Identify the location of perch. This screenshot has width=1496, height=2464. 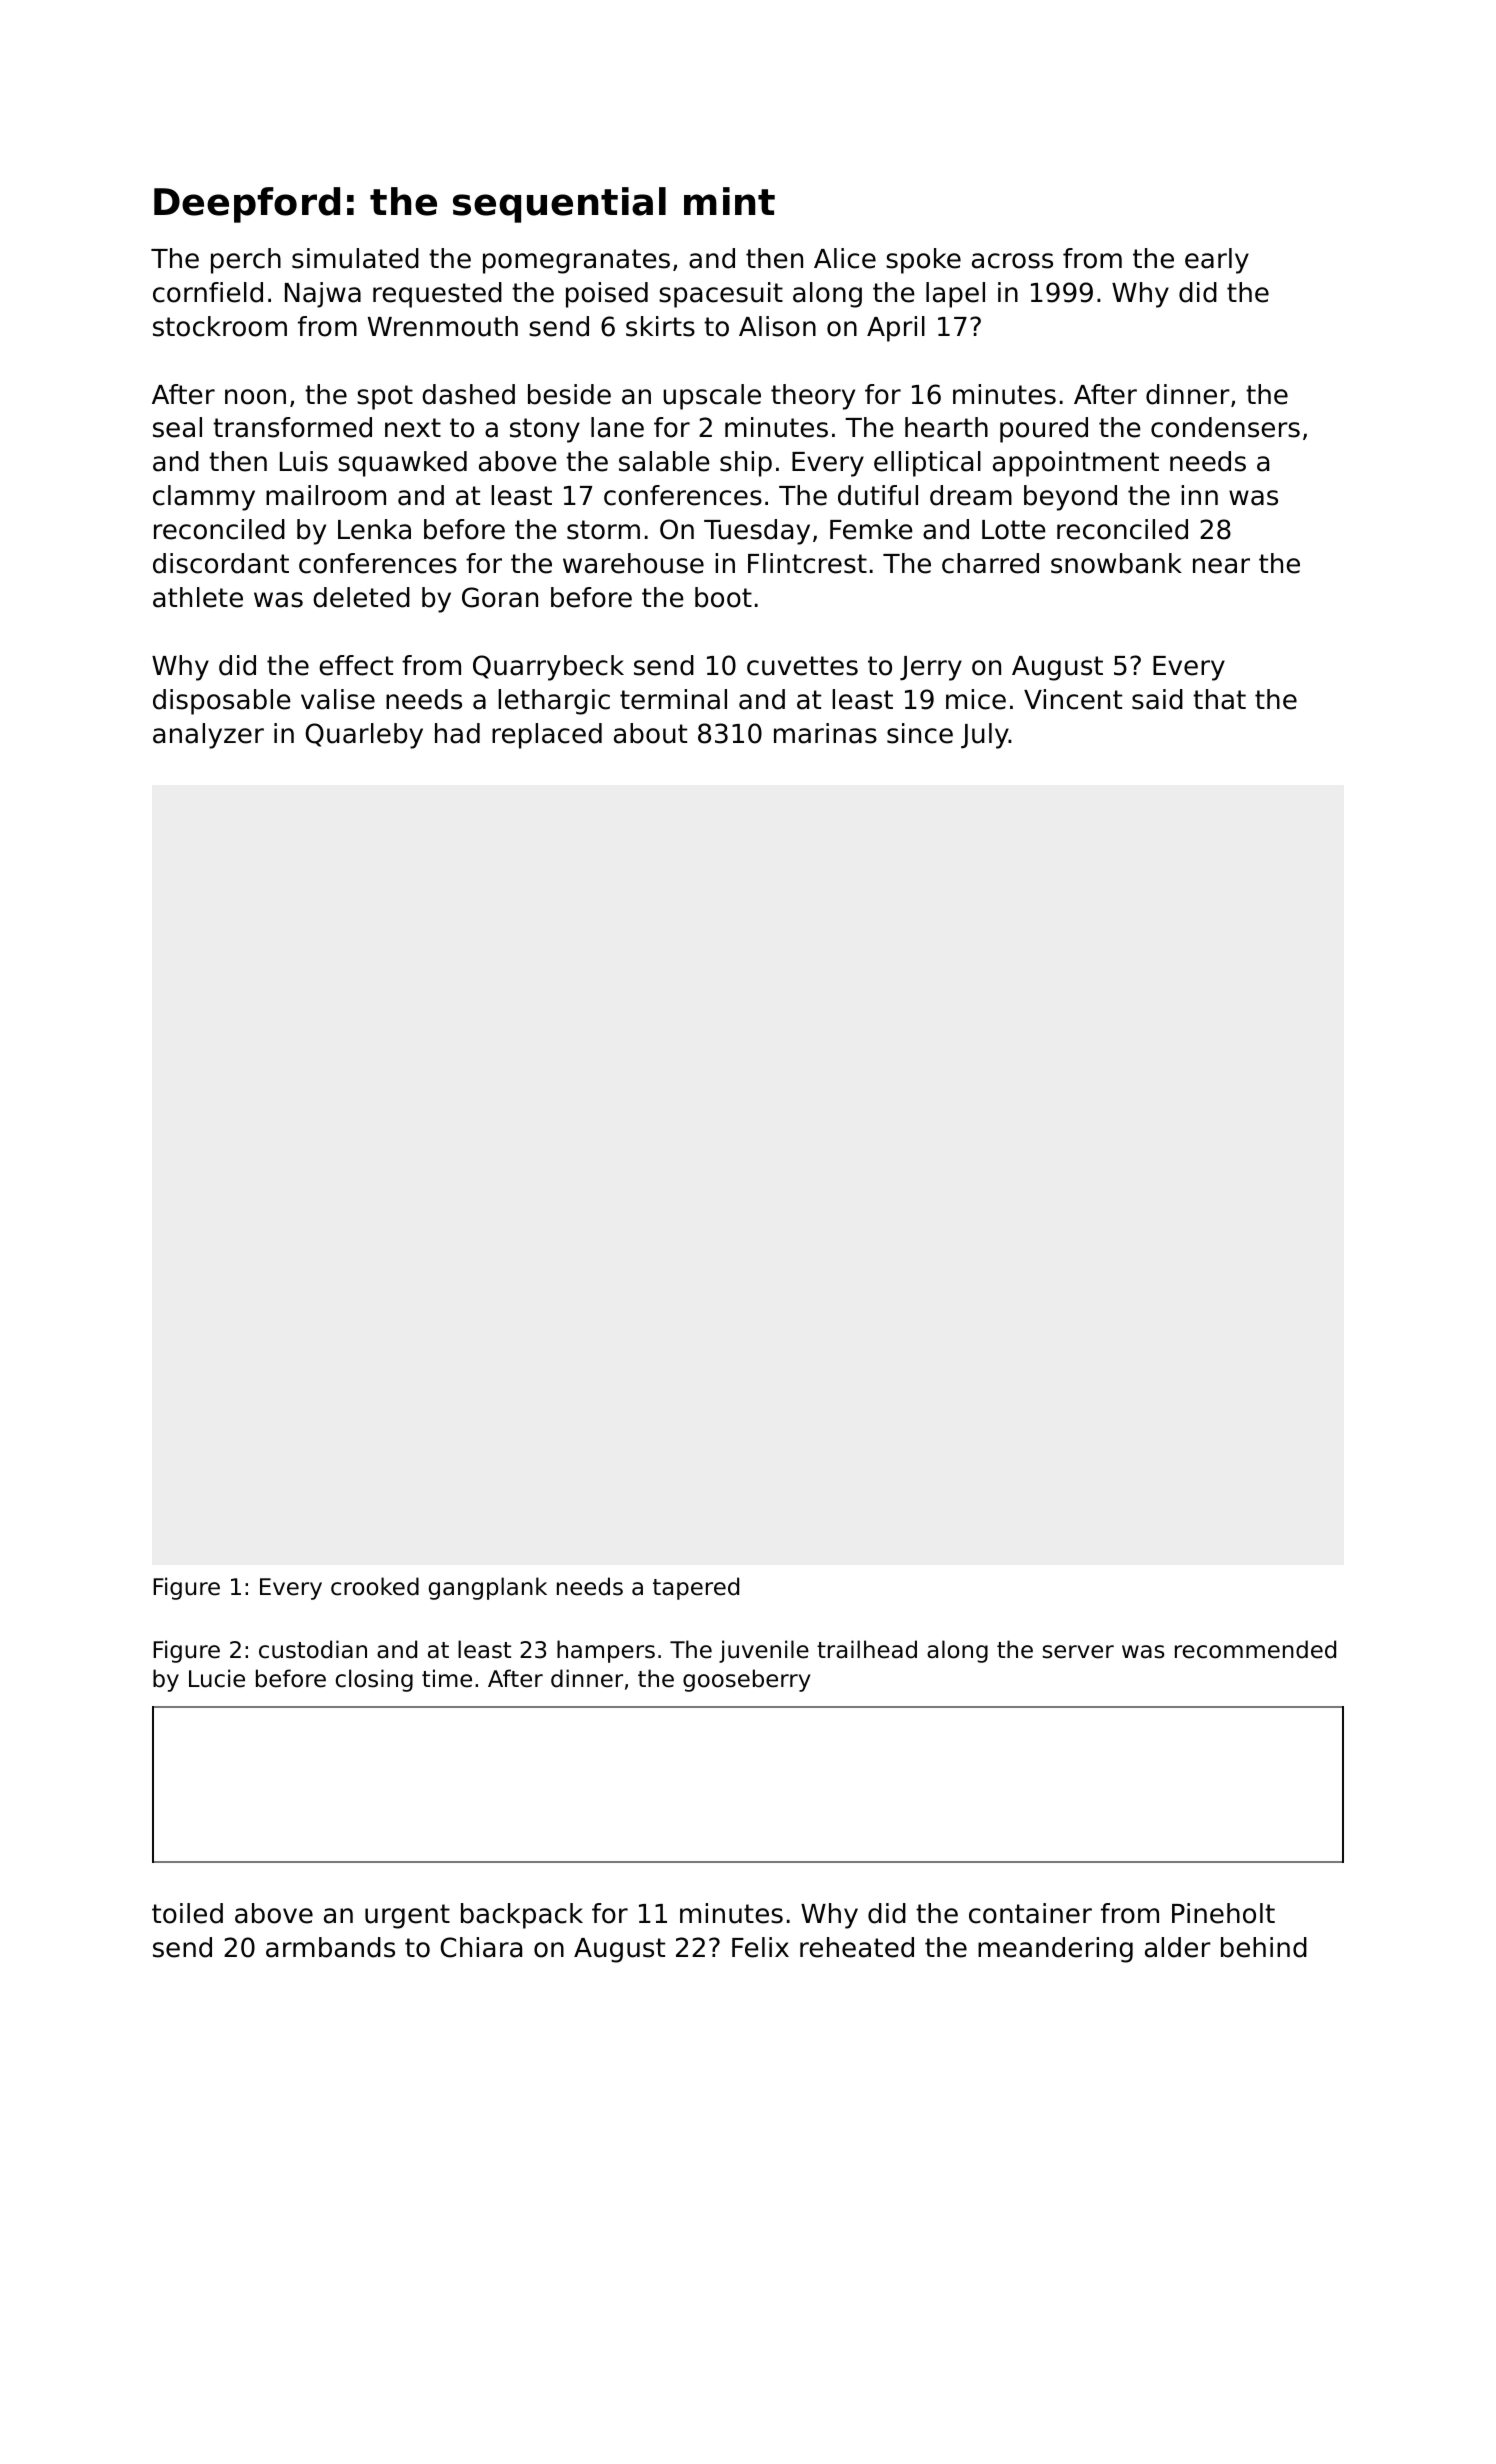
(246, 261).
